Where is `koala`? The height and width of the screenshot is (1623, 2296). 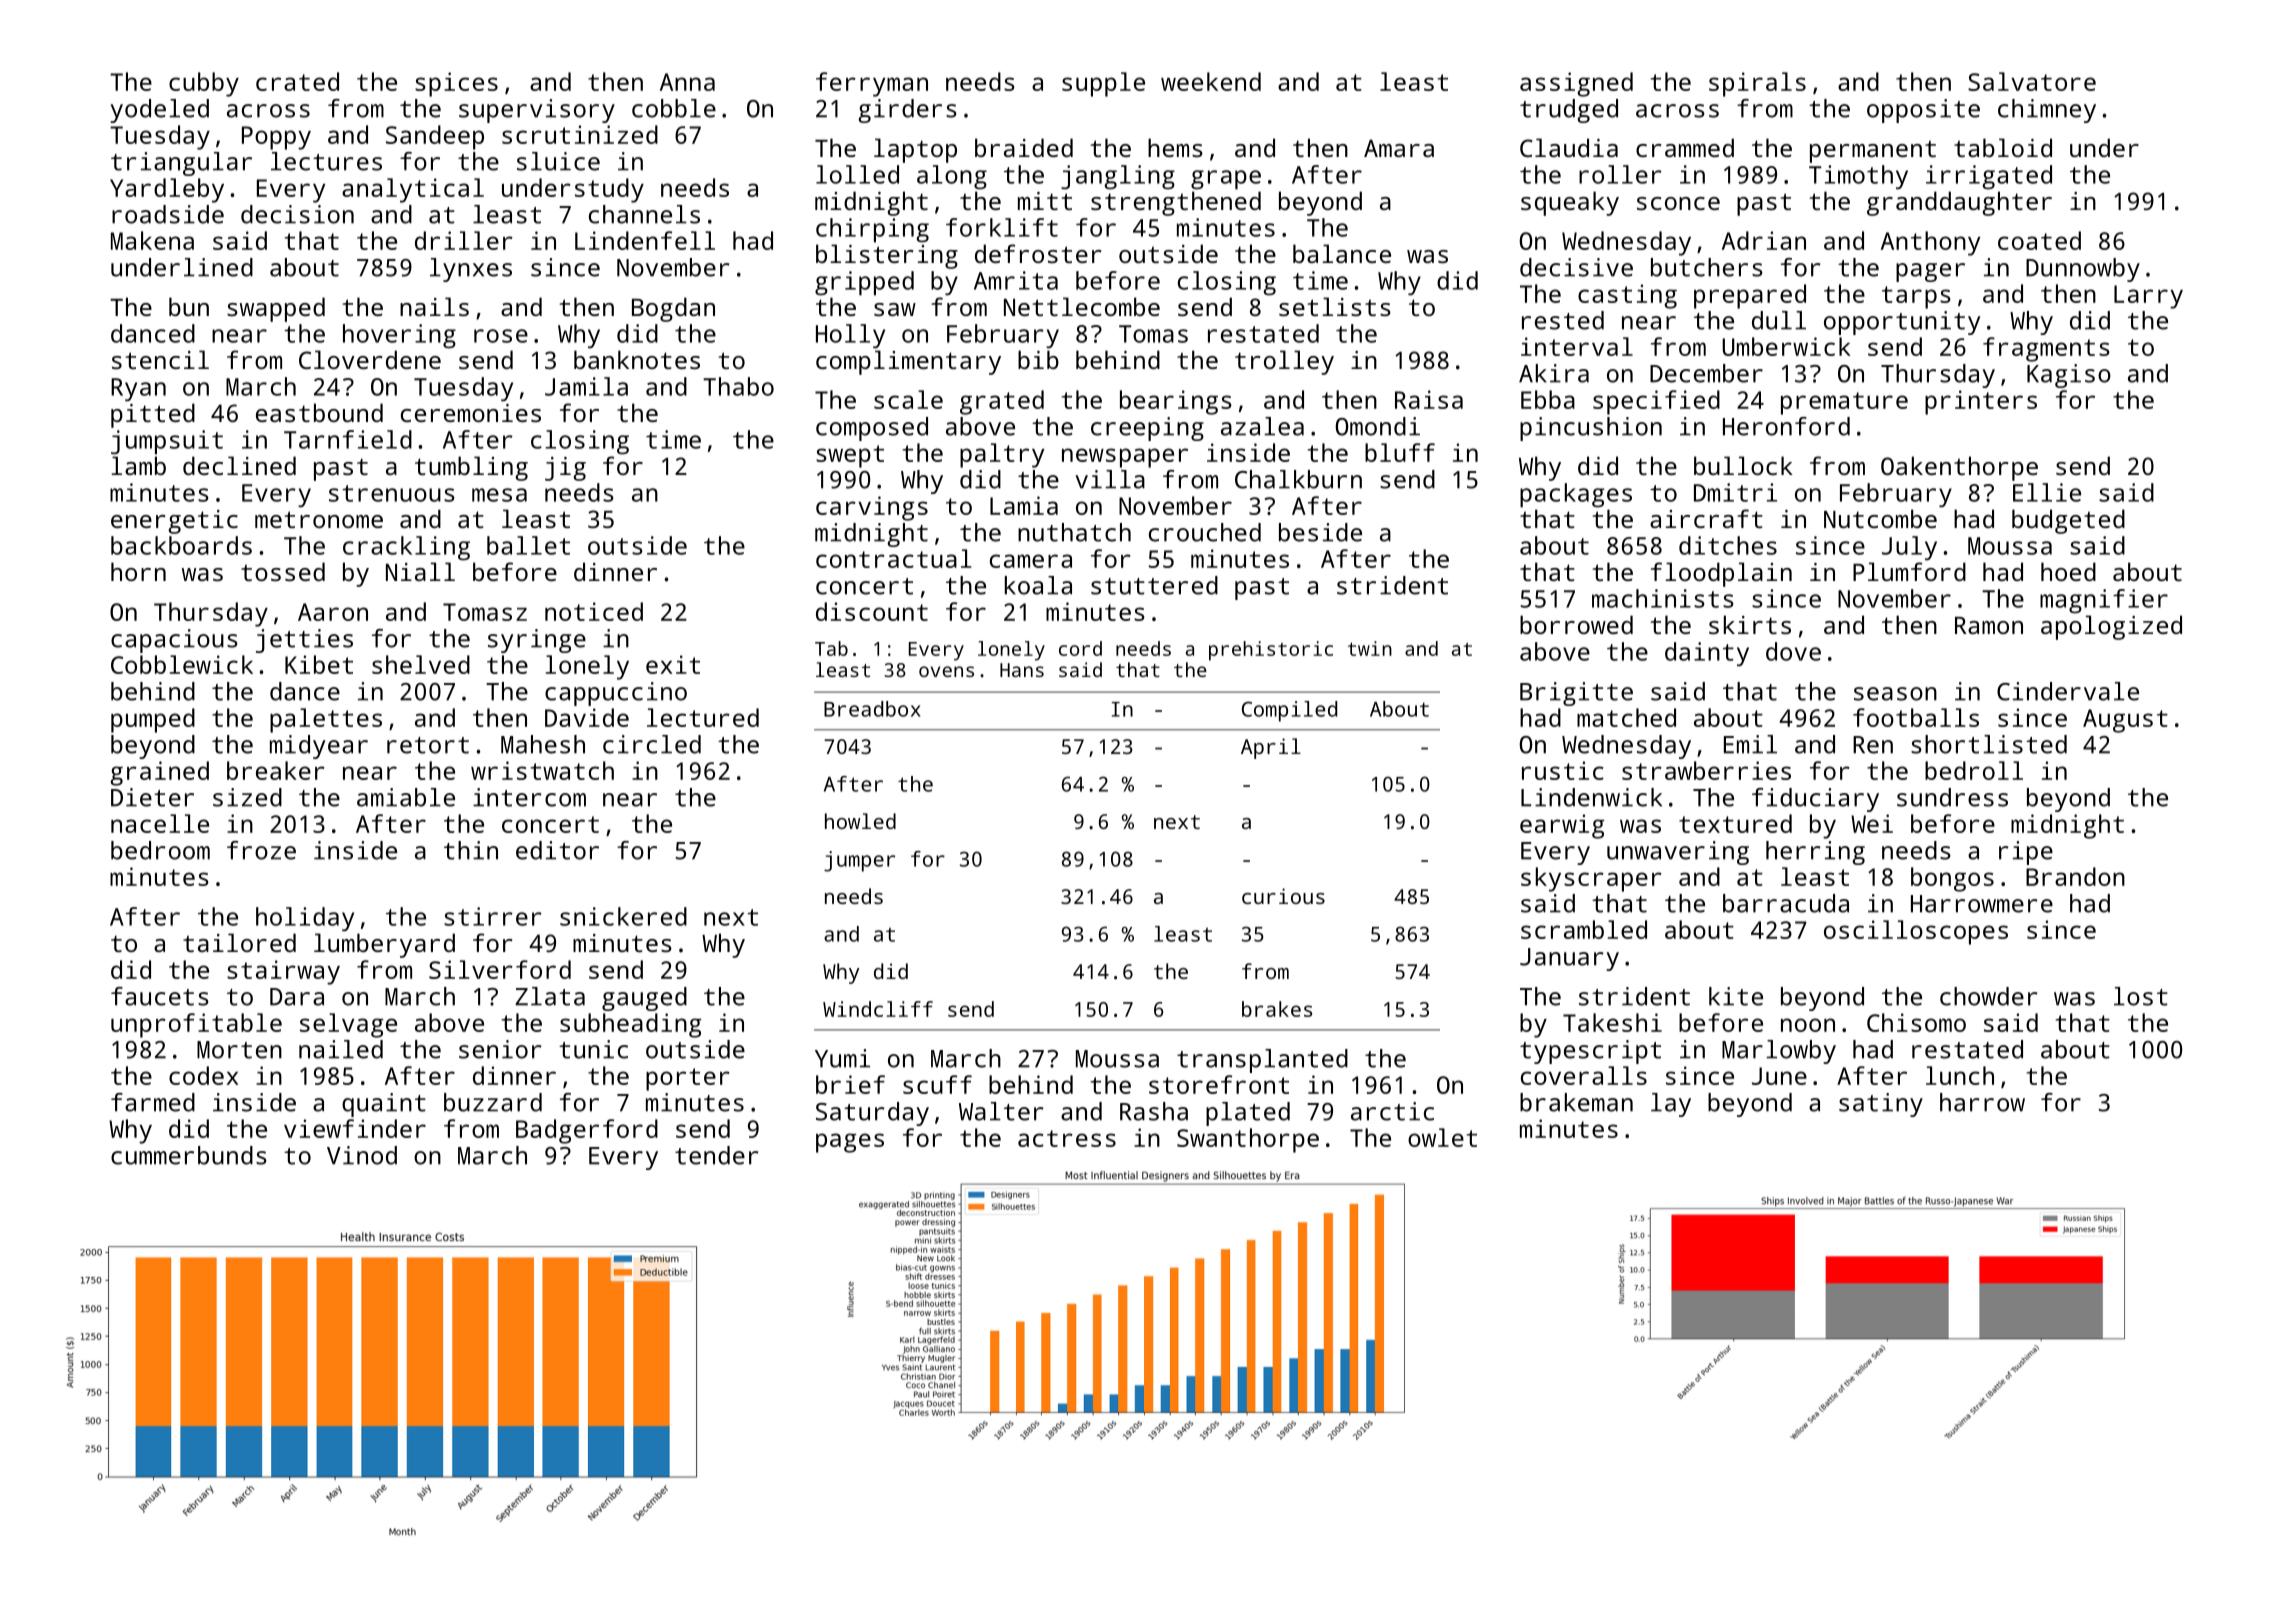
koala is located at coordinates (1038, 585).
